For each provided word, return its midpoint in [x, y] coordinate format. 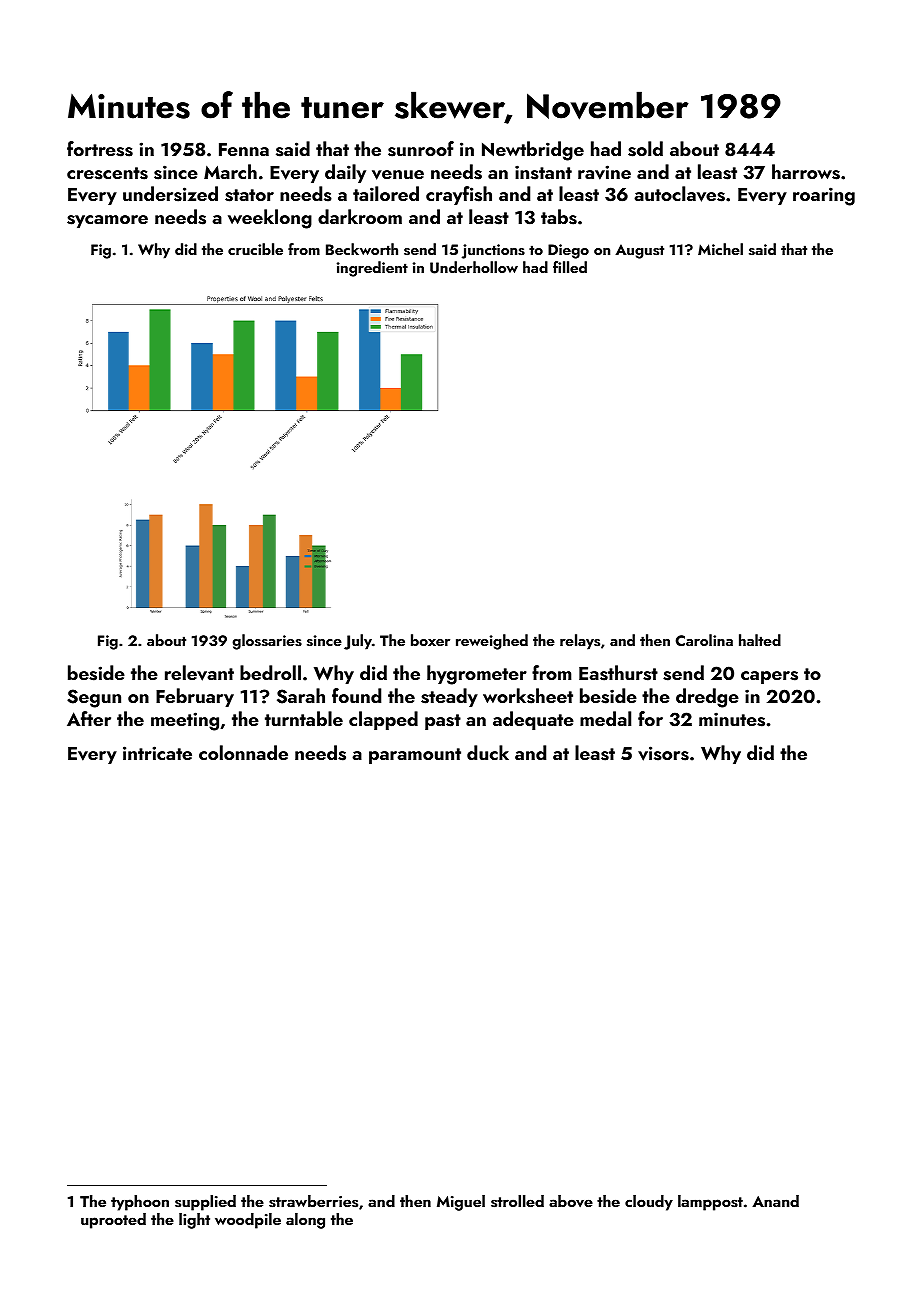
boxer [430, 640]
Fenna [244, 149]
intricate [157, 753]
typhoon [140, 1203]
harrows [806, 172]
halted [760, 640]
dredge [707, 698]
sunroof [421, 149]
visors [663, 753]
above [571, 1201]
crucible [255, 249]
